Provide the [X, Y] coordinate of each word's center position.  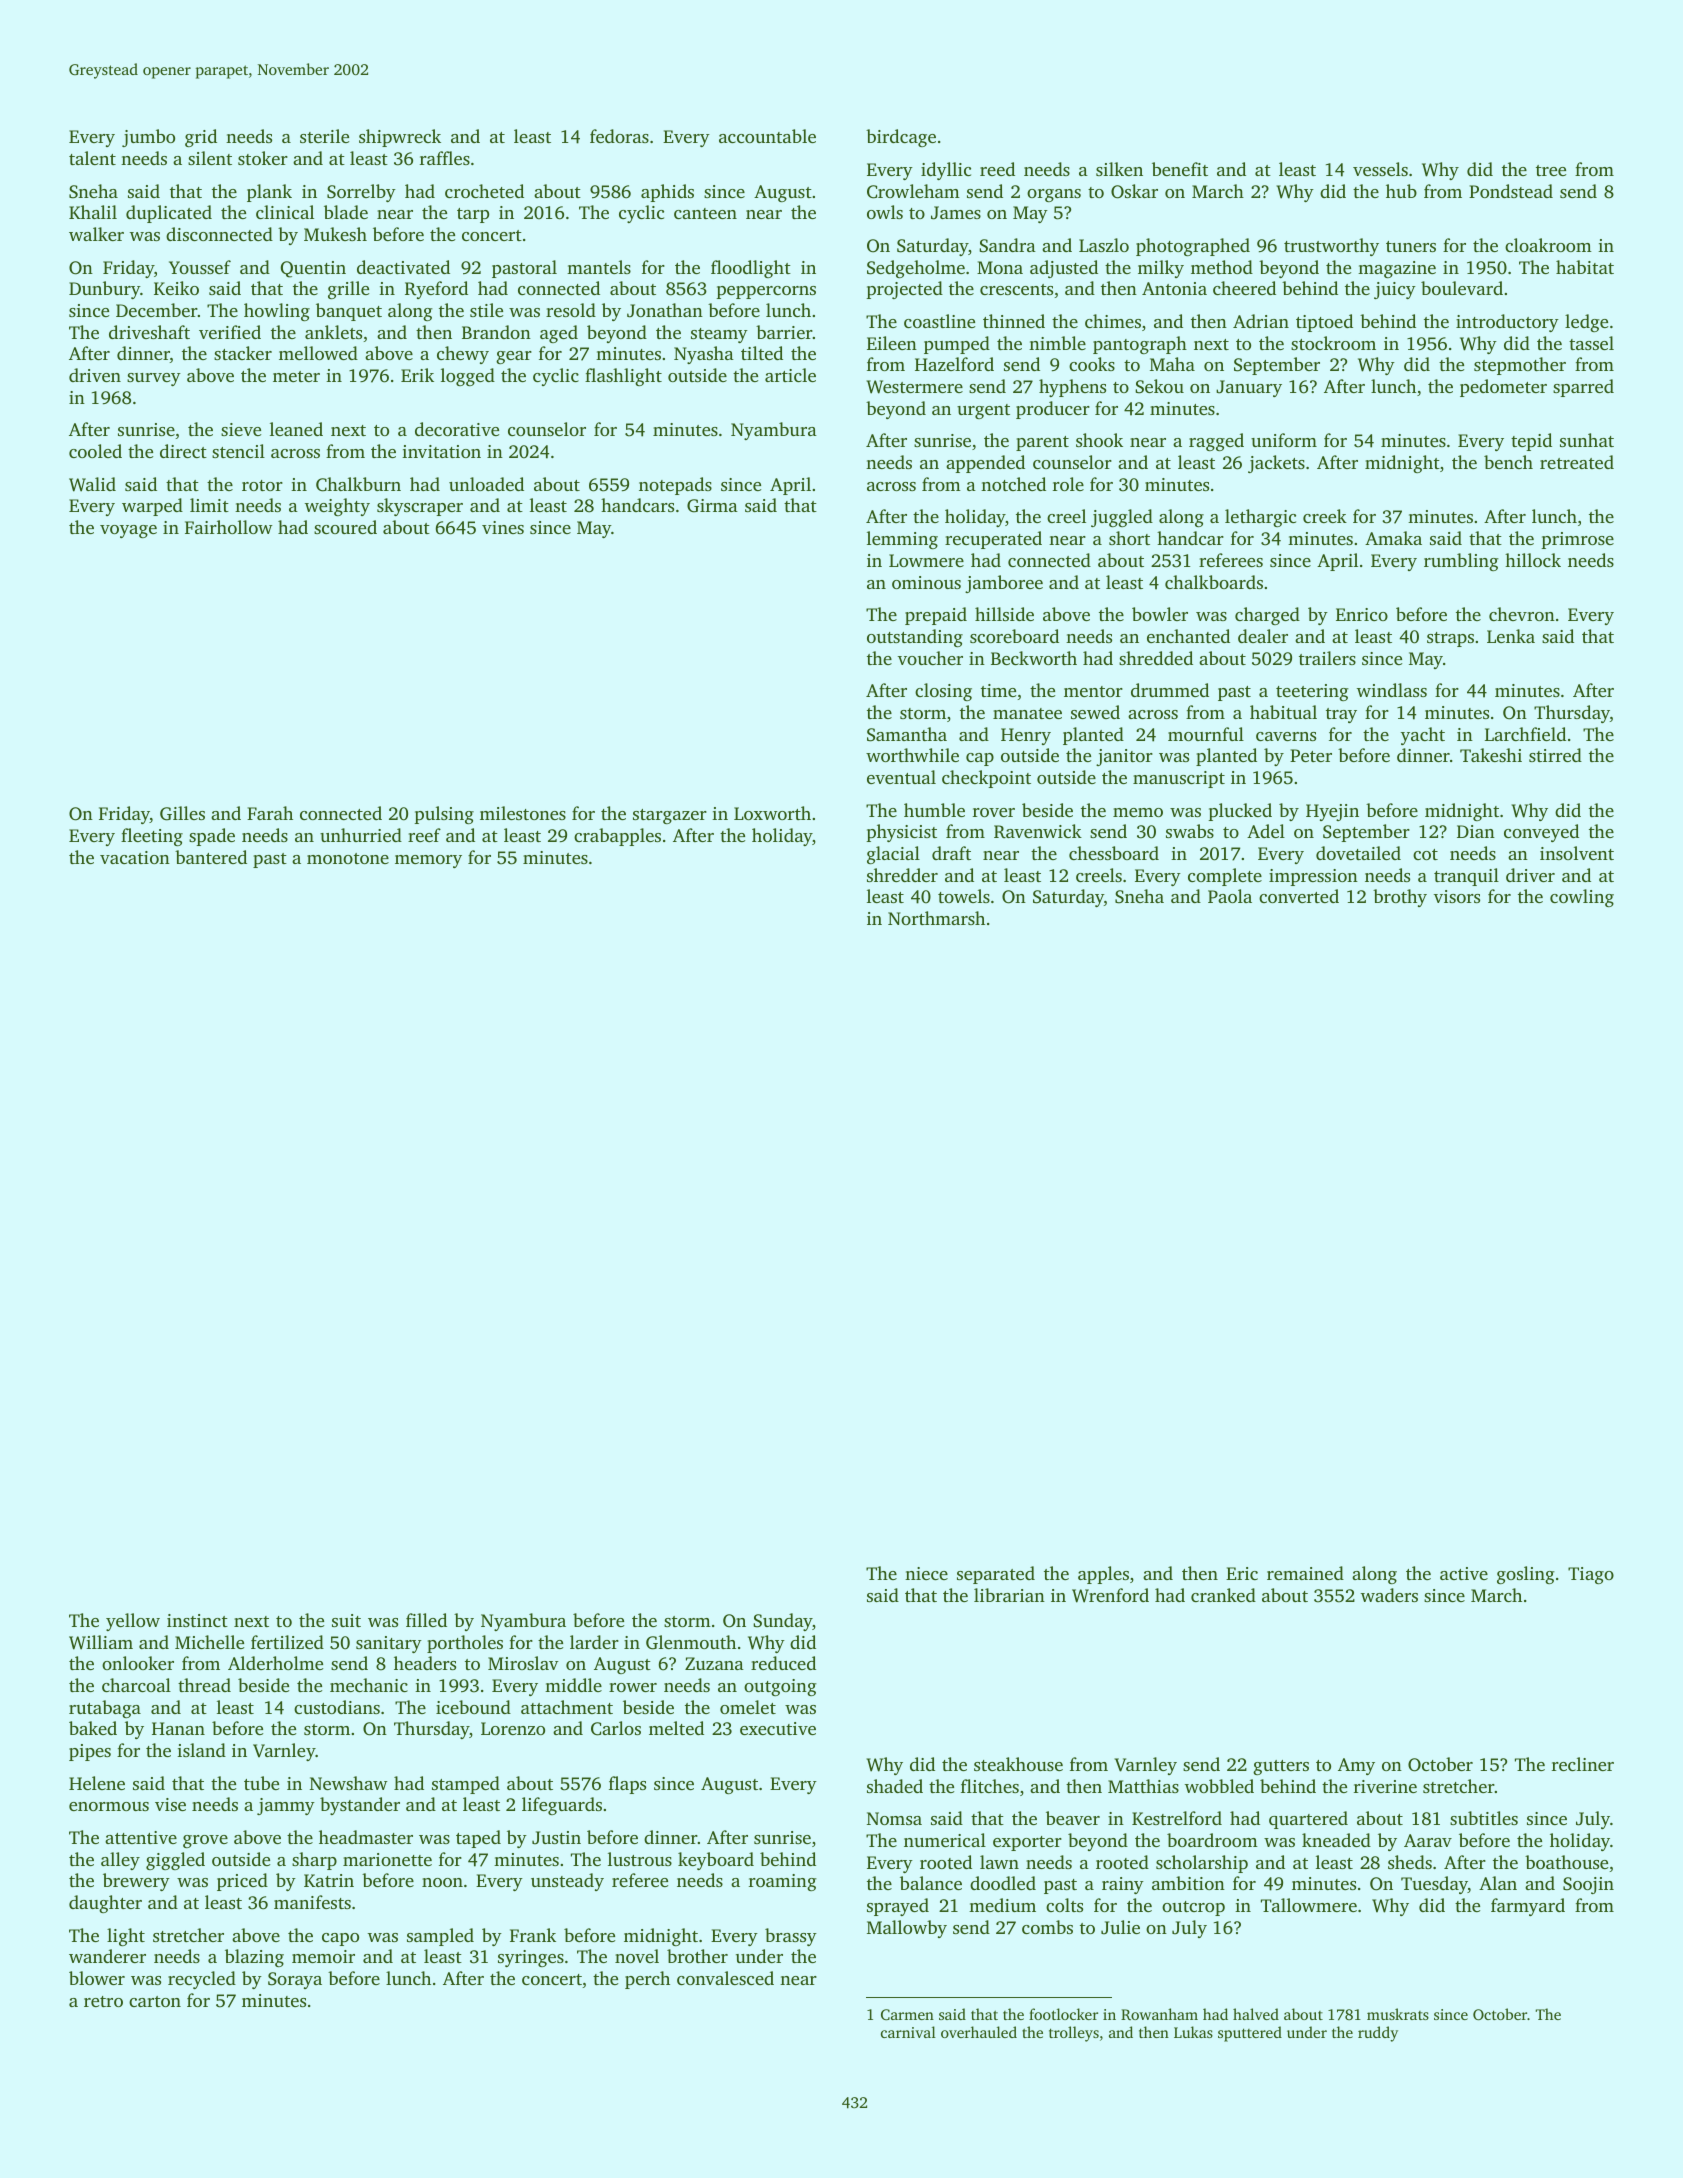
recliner [1583, 1764]
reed [997, 169]
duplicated [169, 214]
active [1464, 1573]
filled [426, 1620]
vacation [135, 857]
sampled [440, 1937]
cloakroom [1548, 245]
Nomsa [894, 1818]
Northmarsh [936, 918]
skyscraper [420, 507]
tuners [1411, 246]
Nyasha [704, 355]
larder [594, 1642]
